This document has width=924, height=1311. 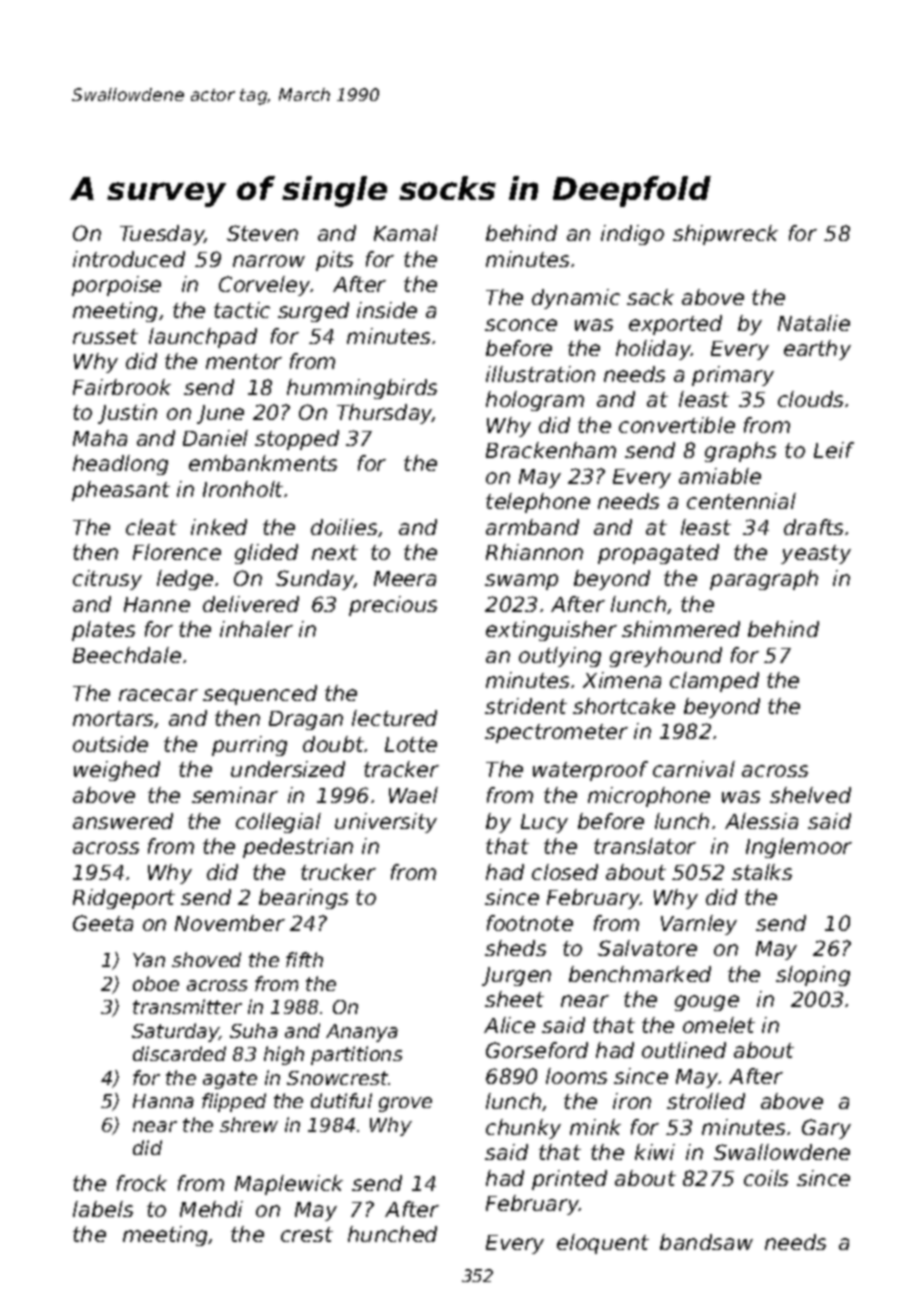 I want to click on Salvatore, so click(x=647, y=948).
